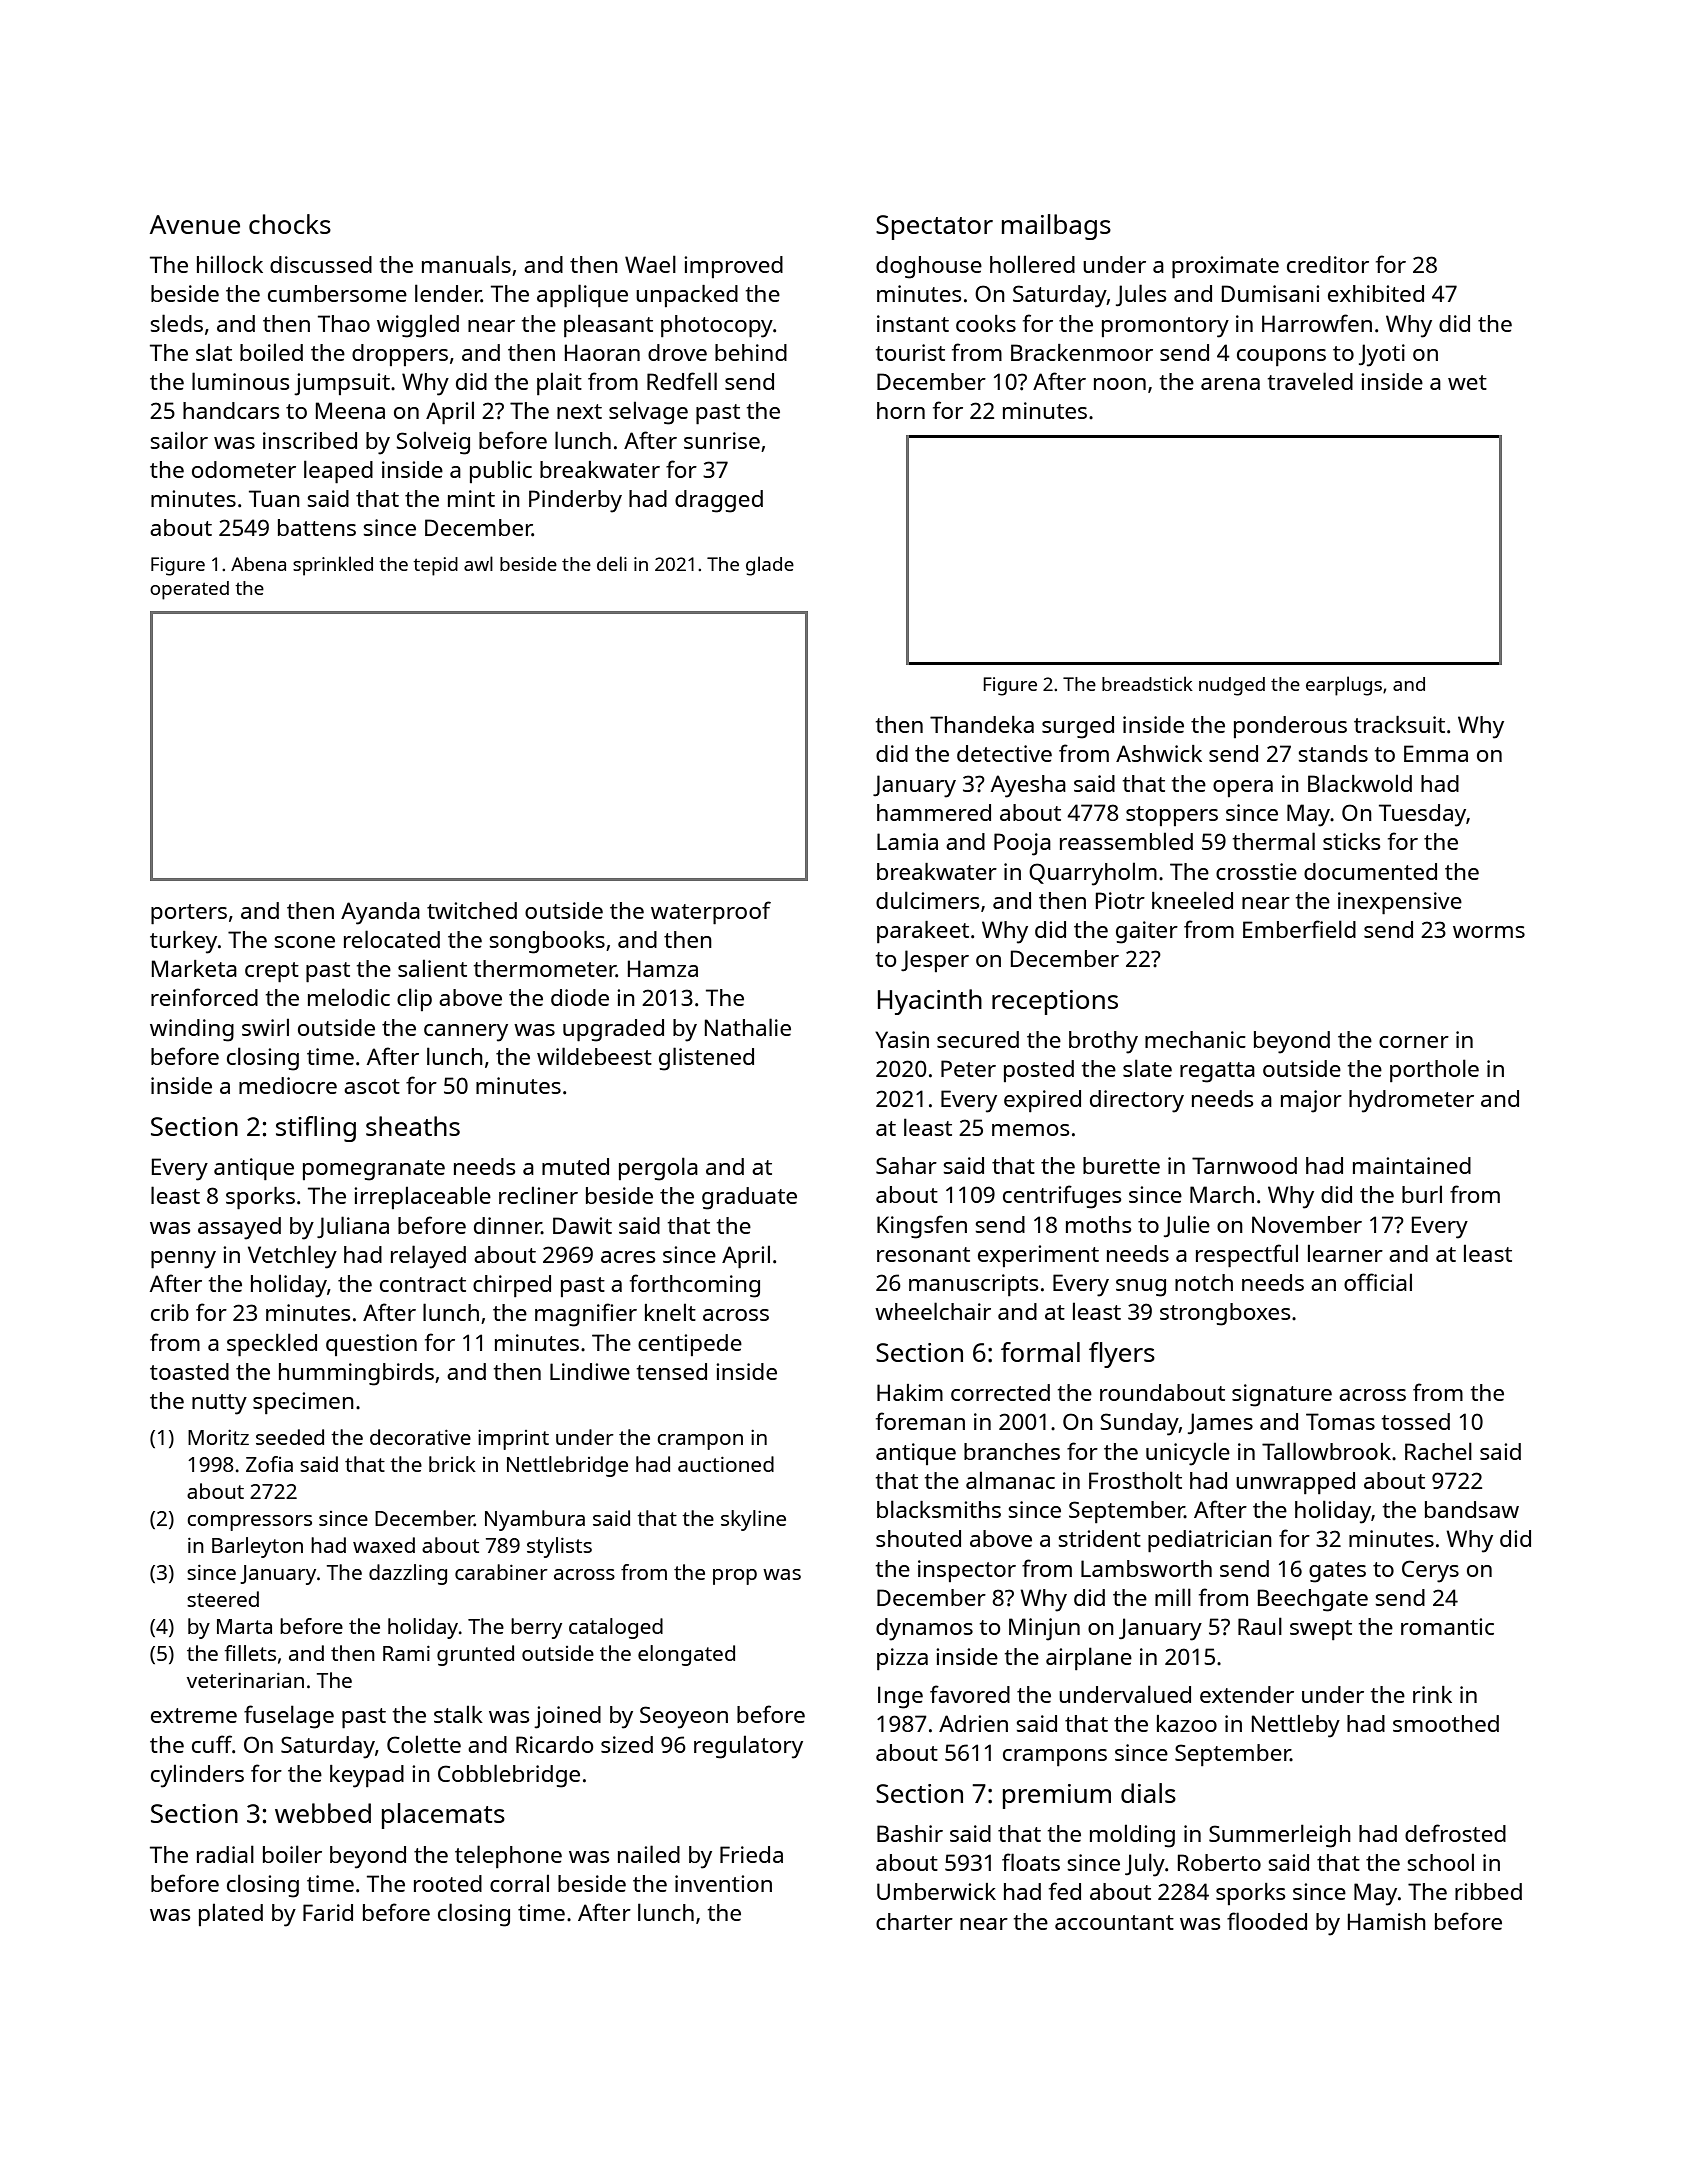  Describe the element at coordinates (432, 968) in the page. I see `salient` at that location.
